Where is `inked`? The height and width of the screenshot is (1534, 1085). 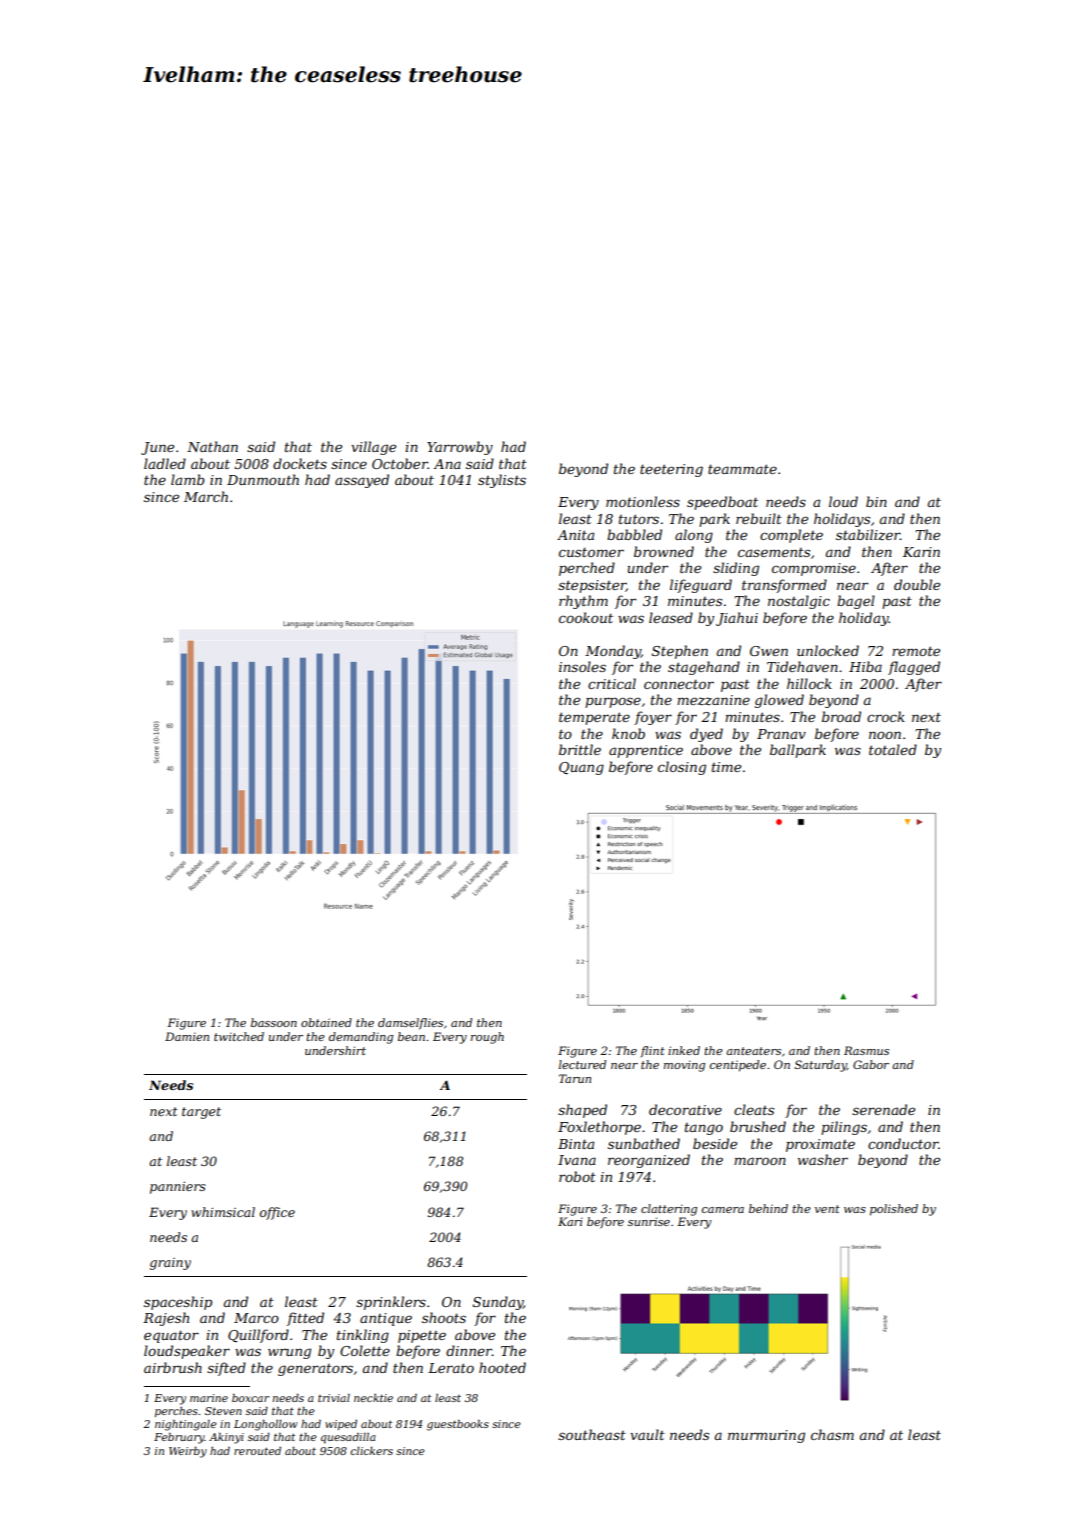 inked is located at coordinates (684, 1050).
